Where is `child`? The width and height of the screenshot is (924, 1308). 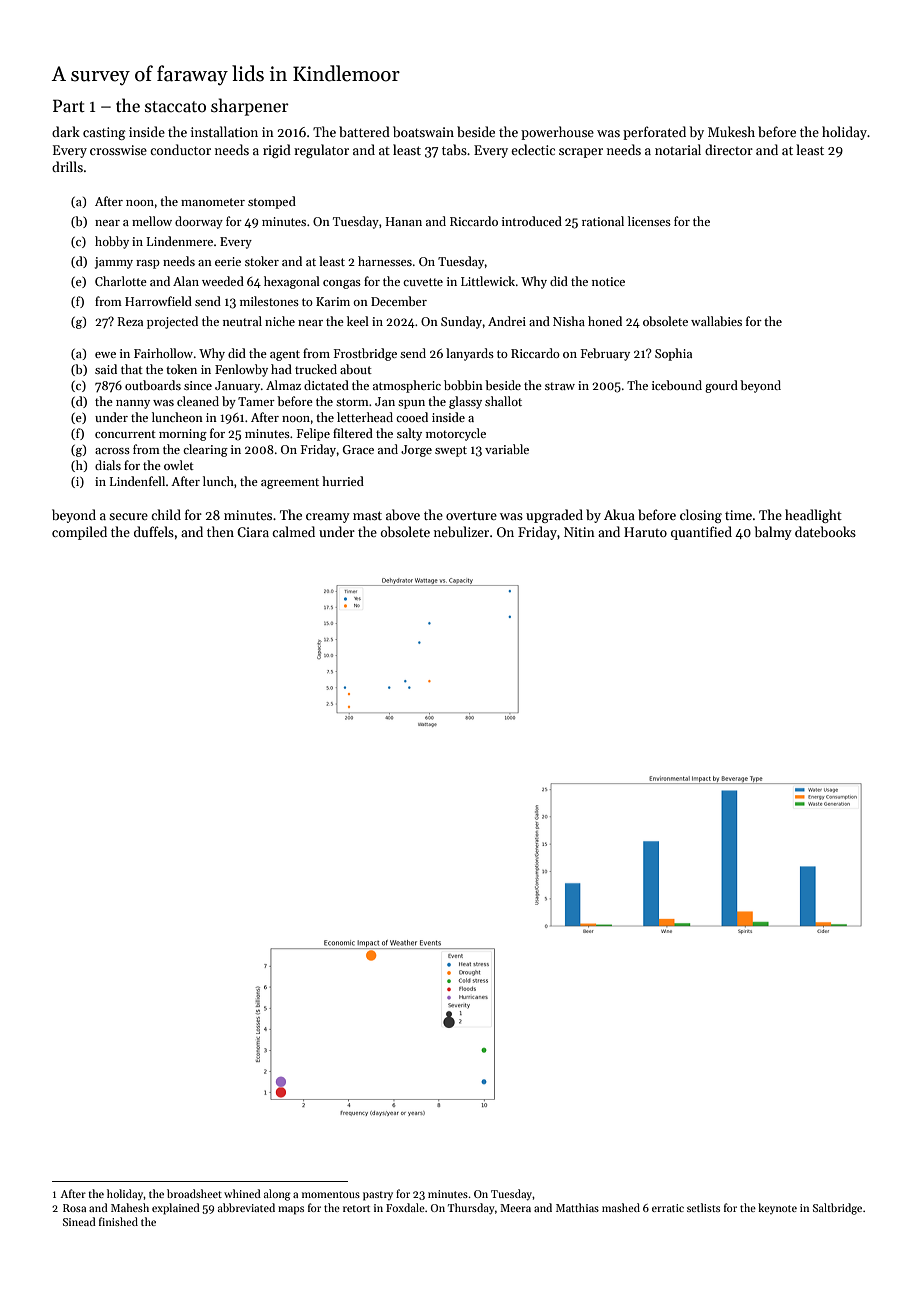 child is located at coordinates (166, 514).
